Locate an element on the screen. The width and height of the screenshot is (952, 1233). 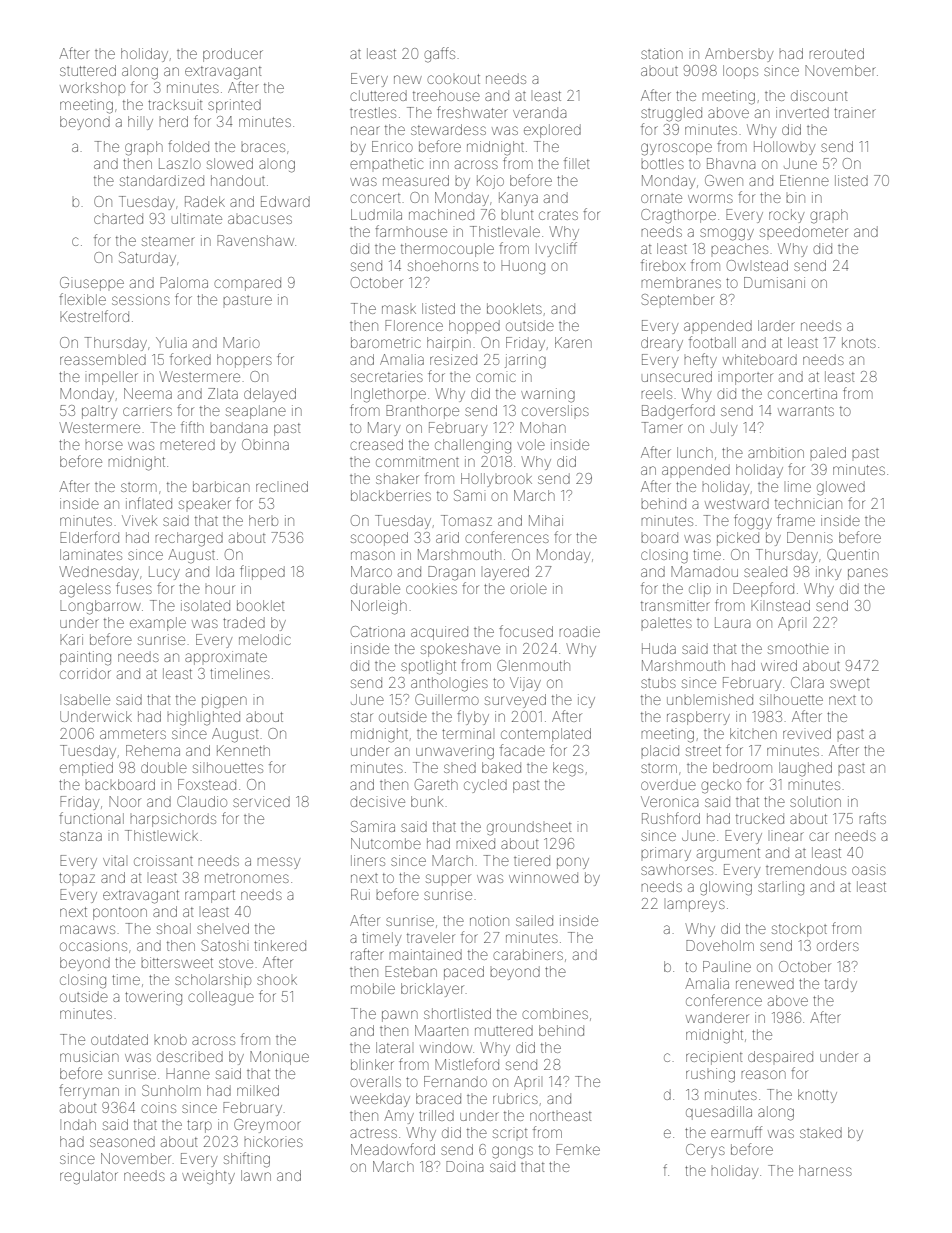
contemplated is located at coordinates (546, 735).
